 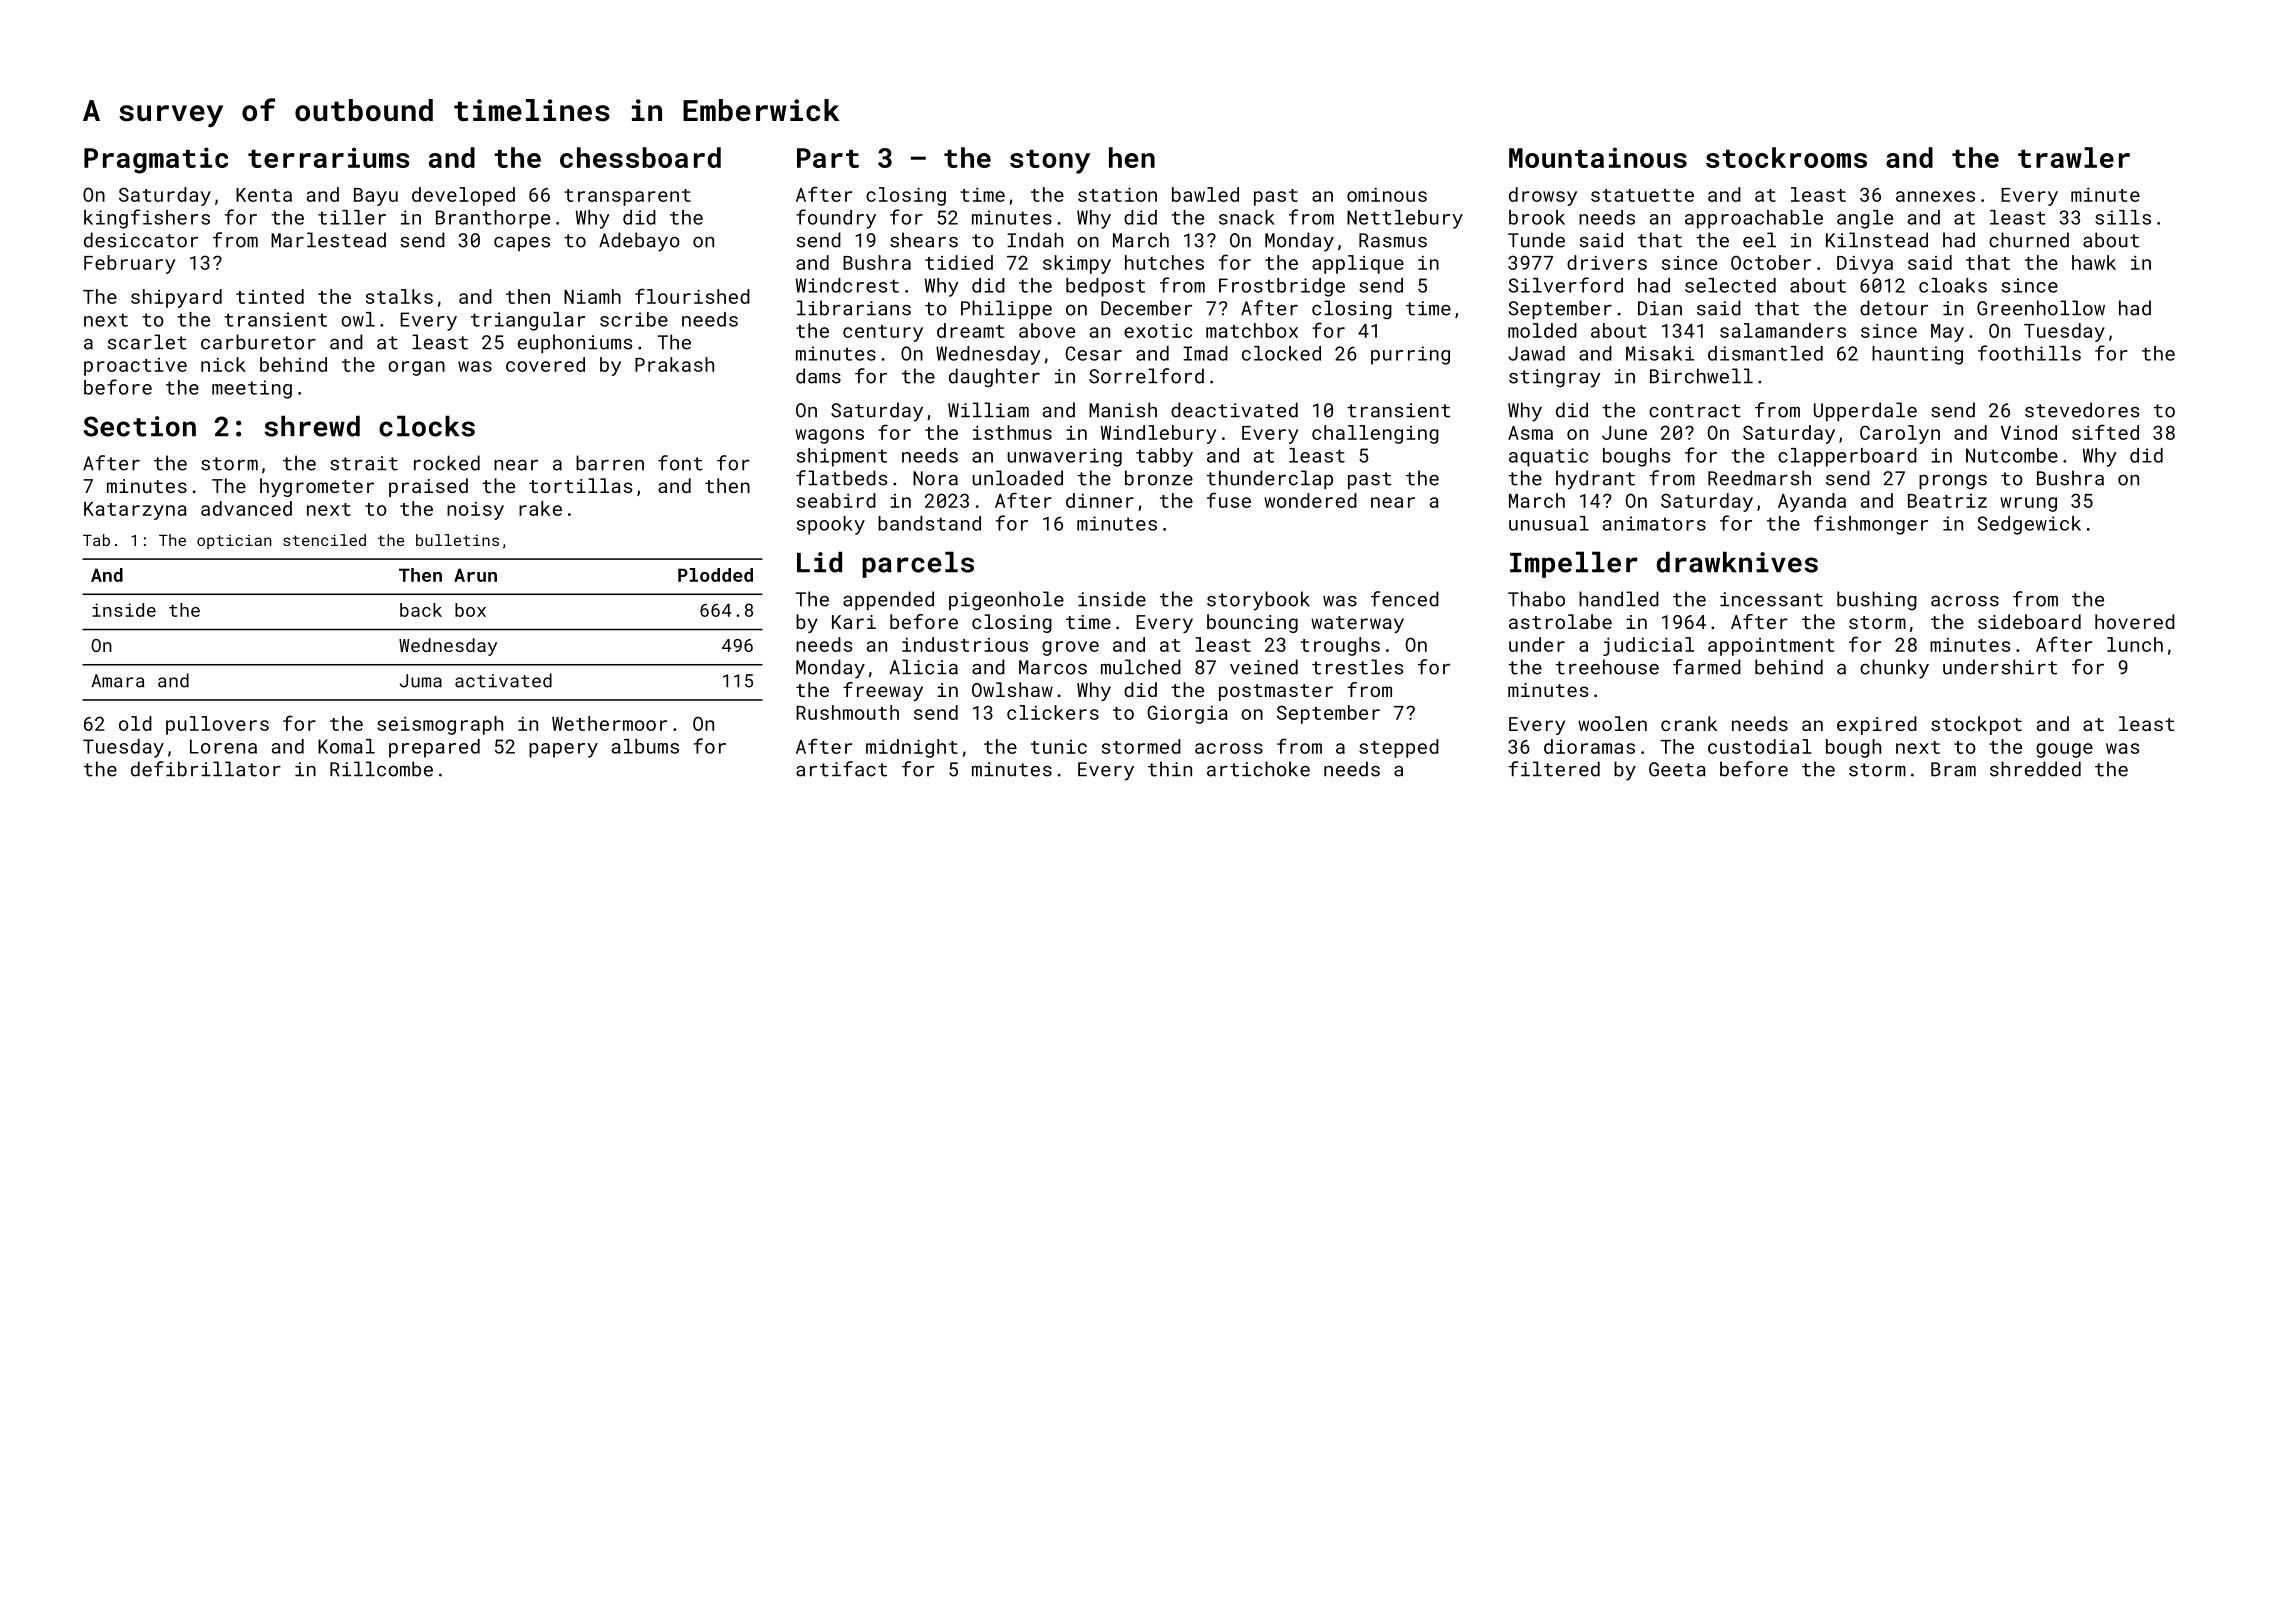 What do you see at coordinates (1865, 265) in the screenshot?
I see `Divya` at bounding box center [1865, 265].
